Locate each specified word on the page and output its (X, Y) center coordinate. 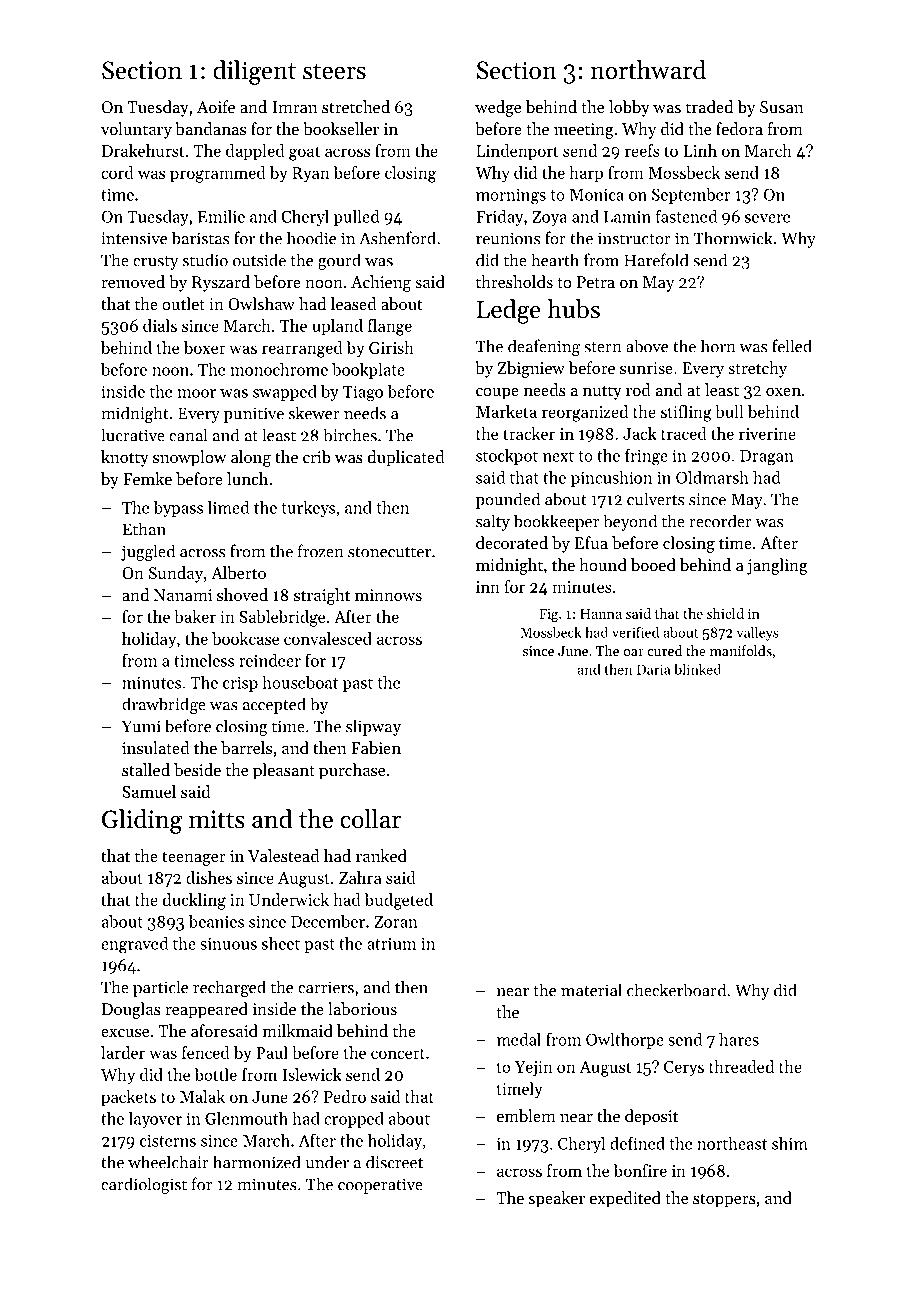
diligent (254, 72)
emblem (526, 1115)
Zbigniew (531, 369)
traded (709, 106)
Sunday (176, 574)
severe (767, 218)
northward (648, 70)
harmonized (257, 1162)
